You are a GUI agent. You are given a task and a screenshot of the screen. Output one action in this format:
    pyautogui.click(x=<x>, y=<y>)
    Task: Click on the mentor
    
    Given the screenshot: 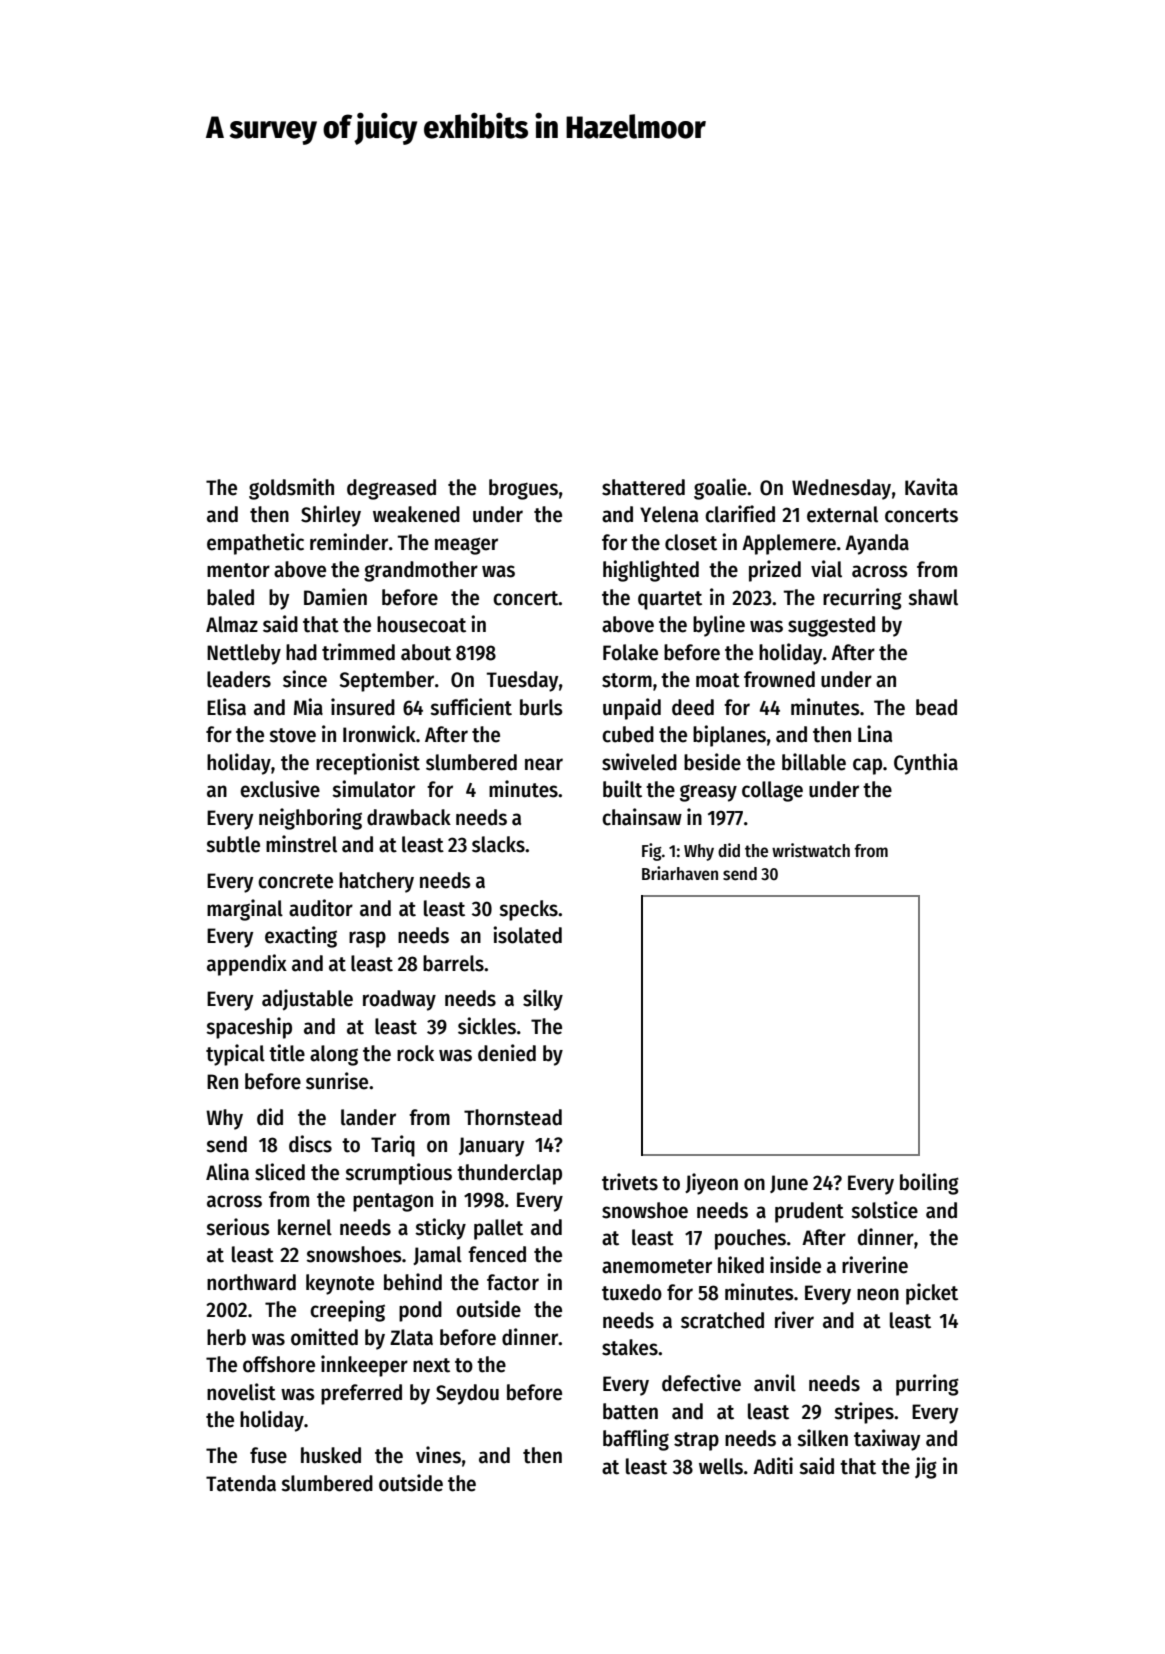 What is the action you would take?
    pyautogui.click(x=238, y=570)
